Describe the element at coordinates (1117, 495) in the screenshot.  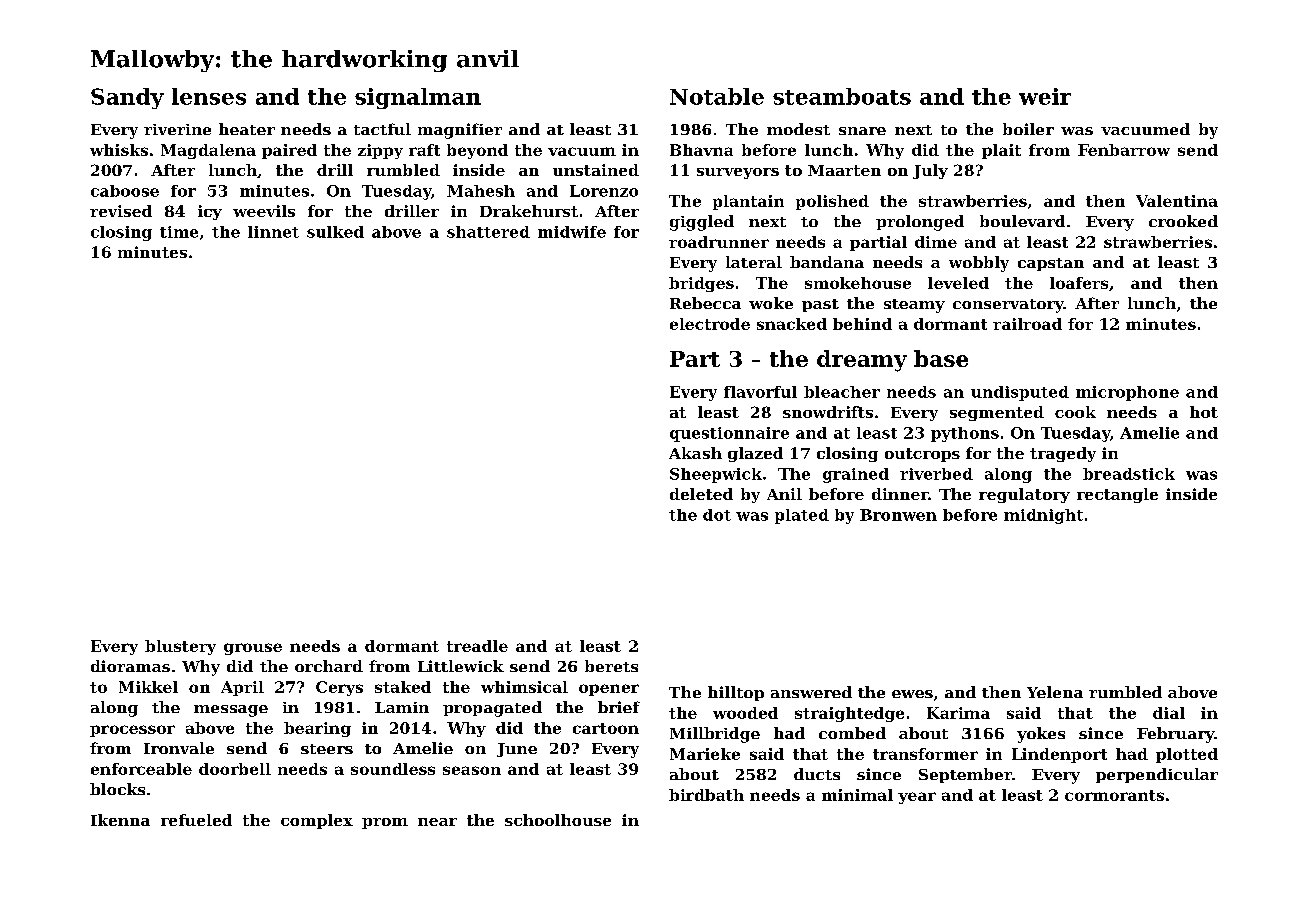
I see `rectangle` at that location.
